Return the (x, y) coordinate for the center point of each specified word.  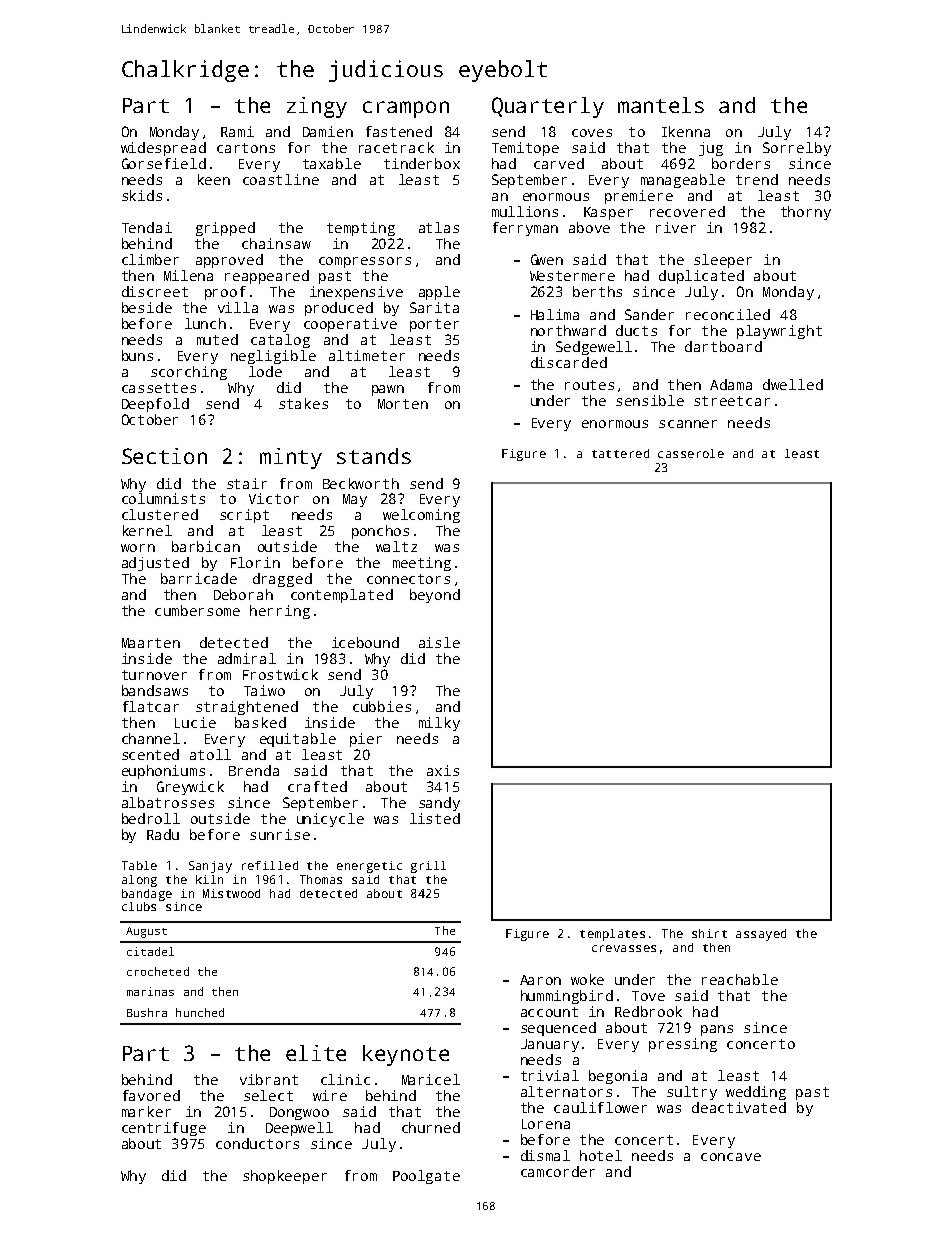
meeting (422, 564)
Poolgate (426, 1177)
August (146, 932)
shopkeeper (285, 1177)
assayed (761, 935)
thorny (806, 213)
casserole (691, 453)
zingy (317, 107)
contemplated (342, 596)
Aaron (540, 980)
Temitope (525, 149)
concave (731, 1157)
